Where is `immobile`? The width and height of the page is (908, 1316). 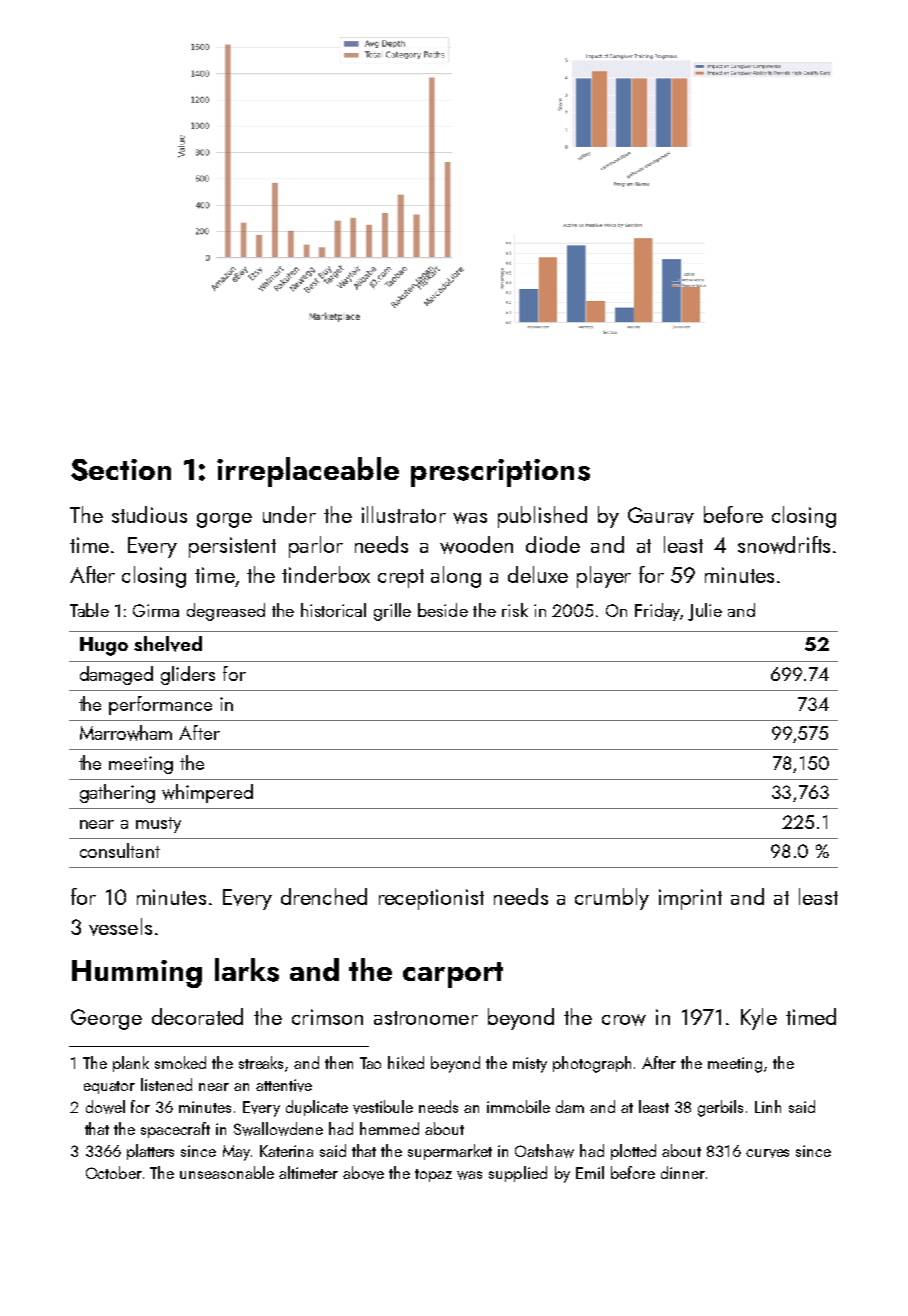
immobile is located at coordinates (518, 1106).
